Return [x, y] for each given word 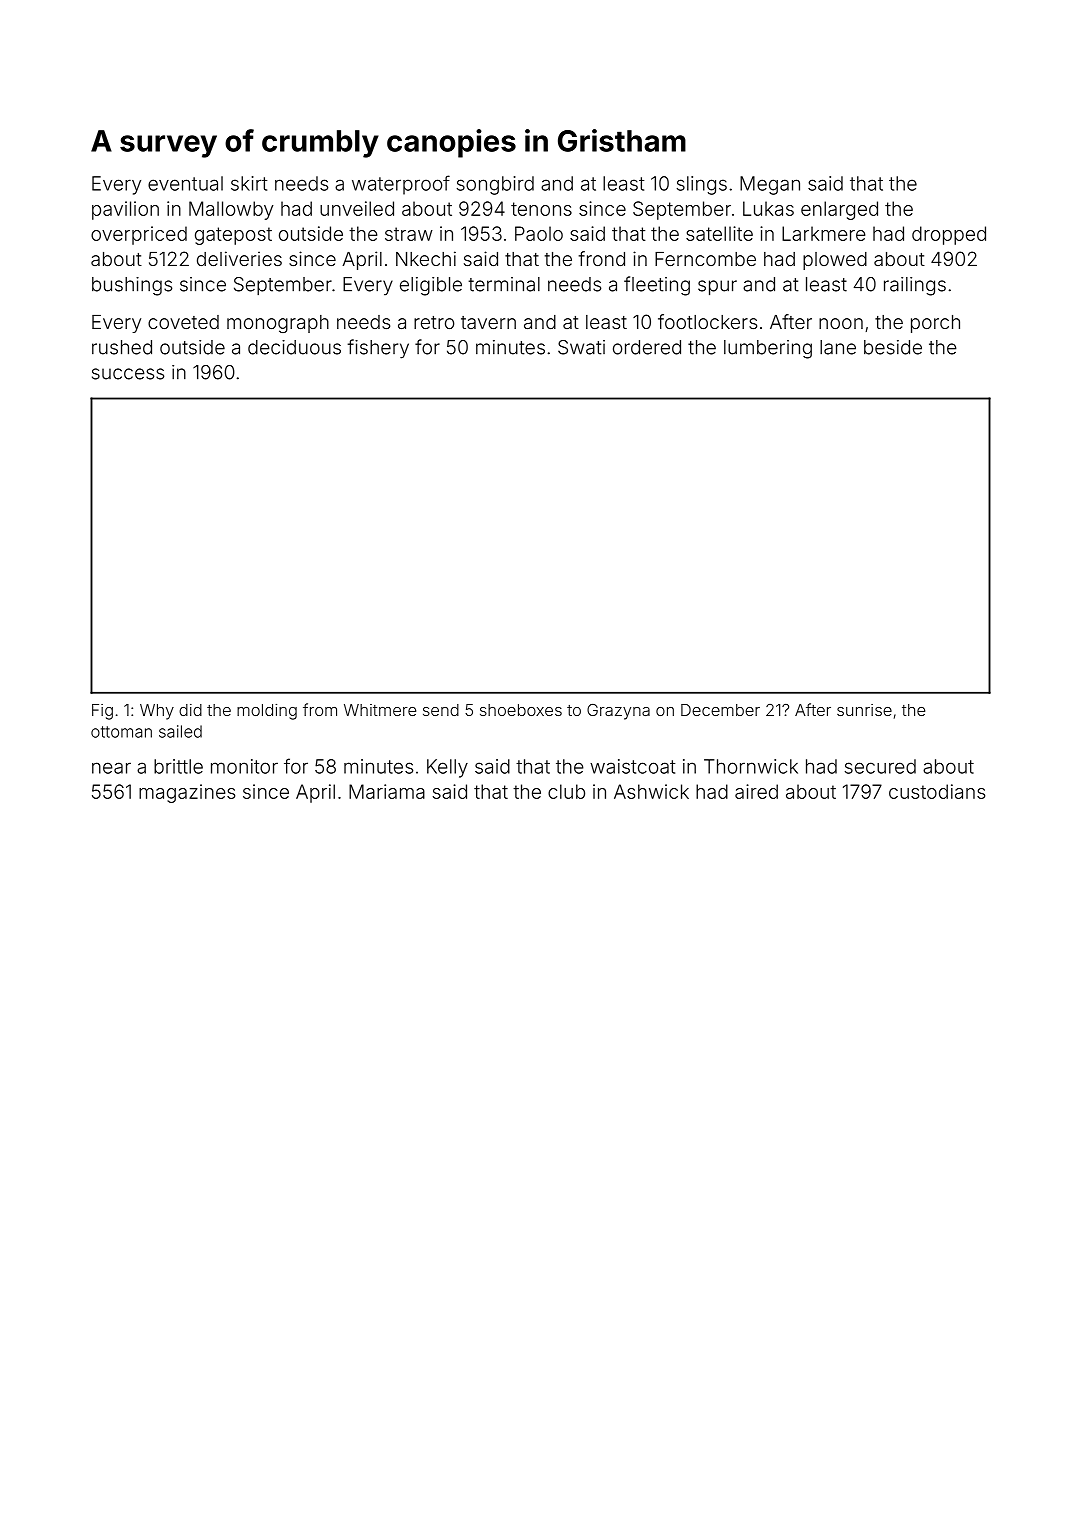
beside [893, 347]
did [190, 710]
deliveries [239, 258]
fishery [378, 349]
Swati [581, 347]
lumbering [768, 349]
